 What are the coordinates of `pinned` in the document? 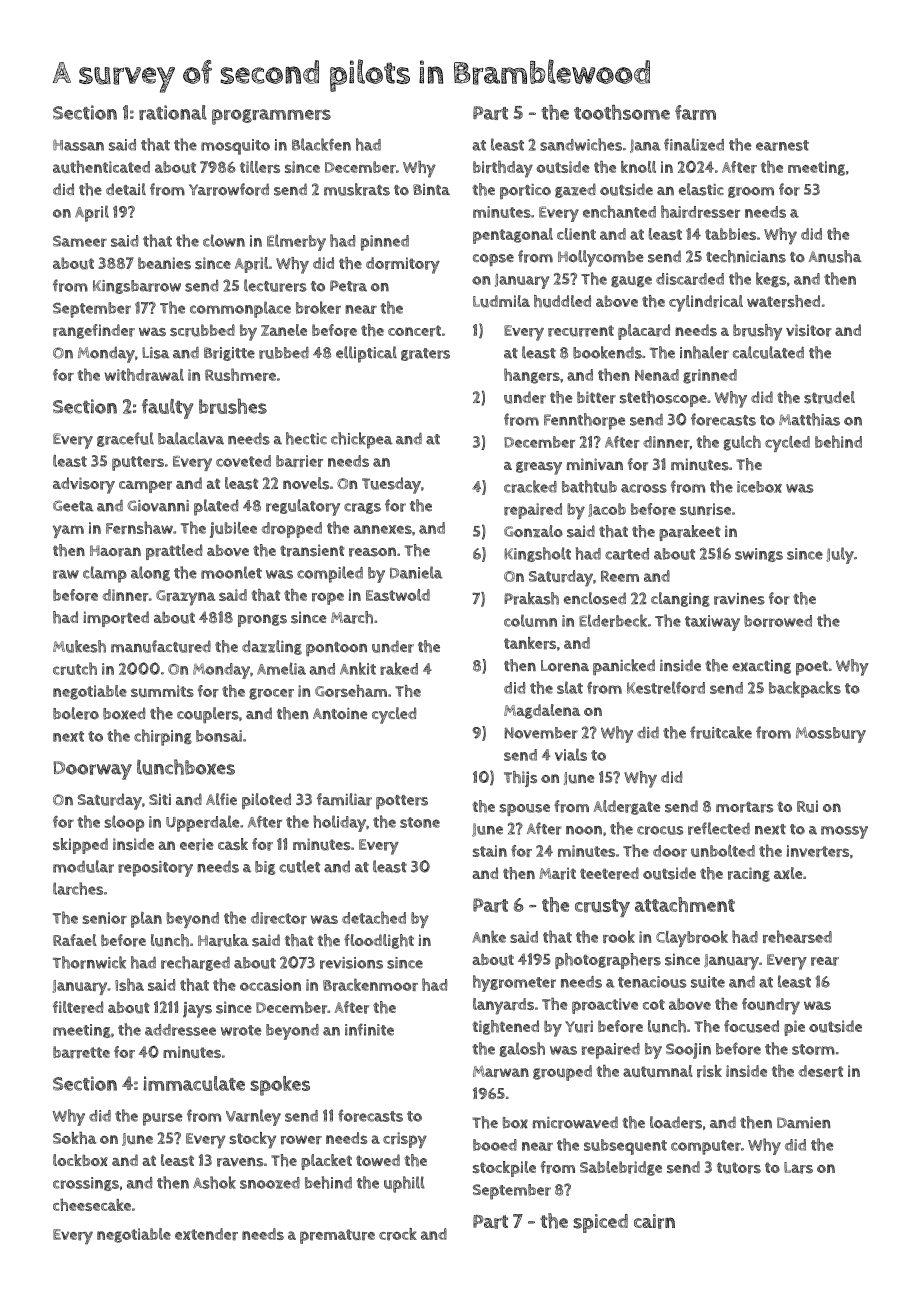 It's located at (385, 243).
